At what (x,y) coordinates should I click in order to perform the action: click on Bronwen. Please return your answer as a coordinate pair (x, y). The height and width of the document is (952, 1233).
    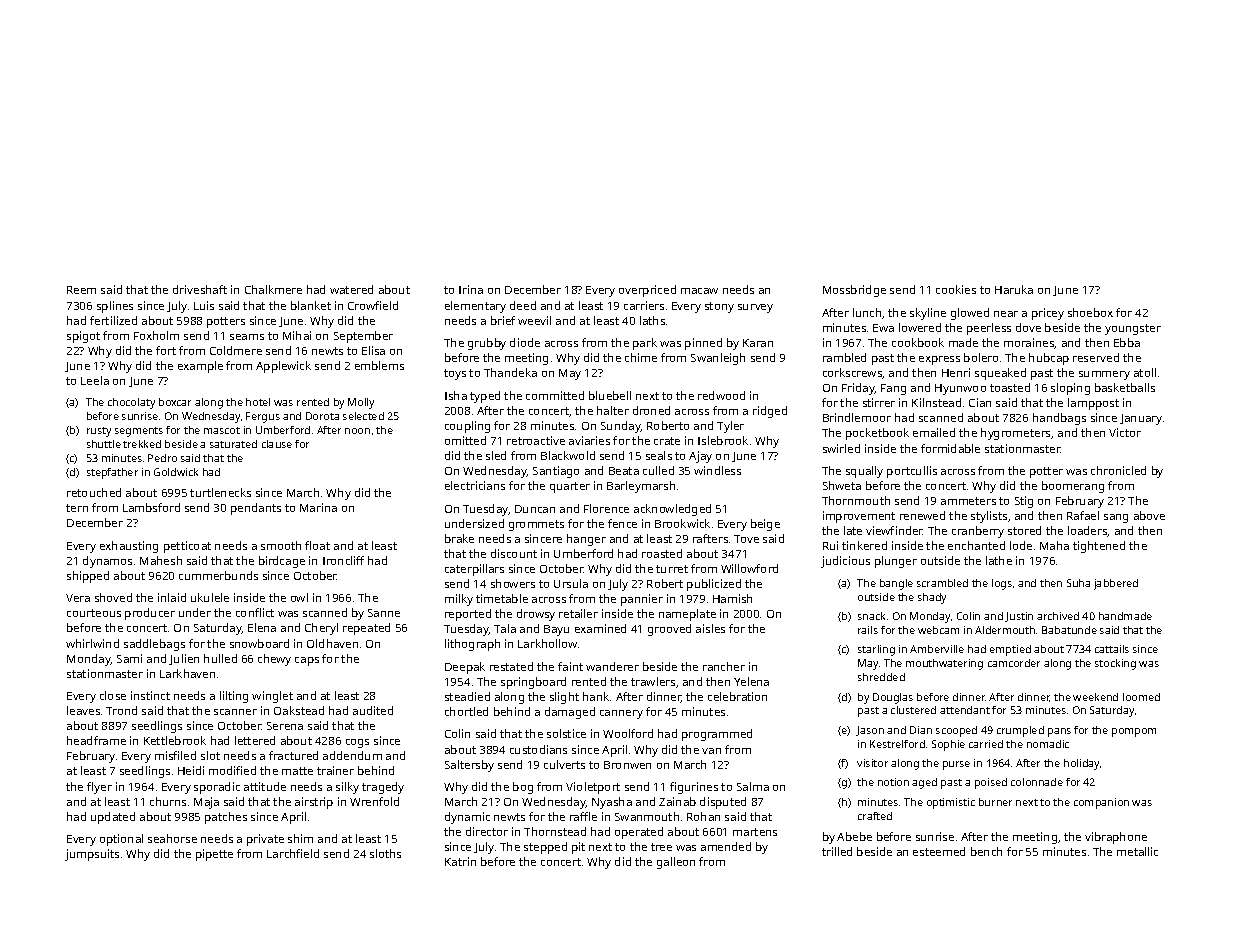
    Looking at the image, I should click on (627, 765).
